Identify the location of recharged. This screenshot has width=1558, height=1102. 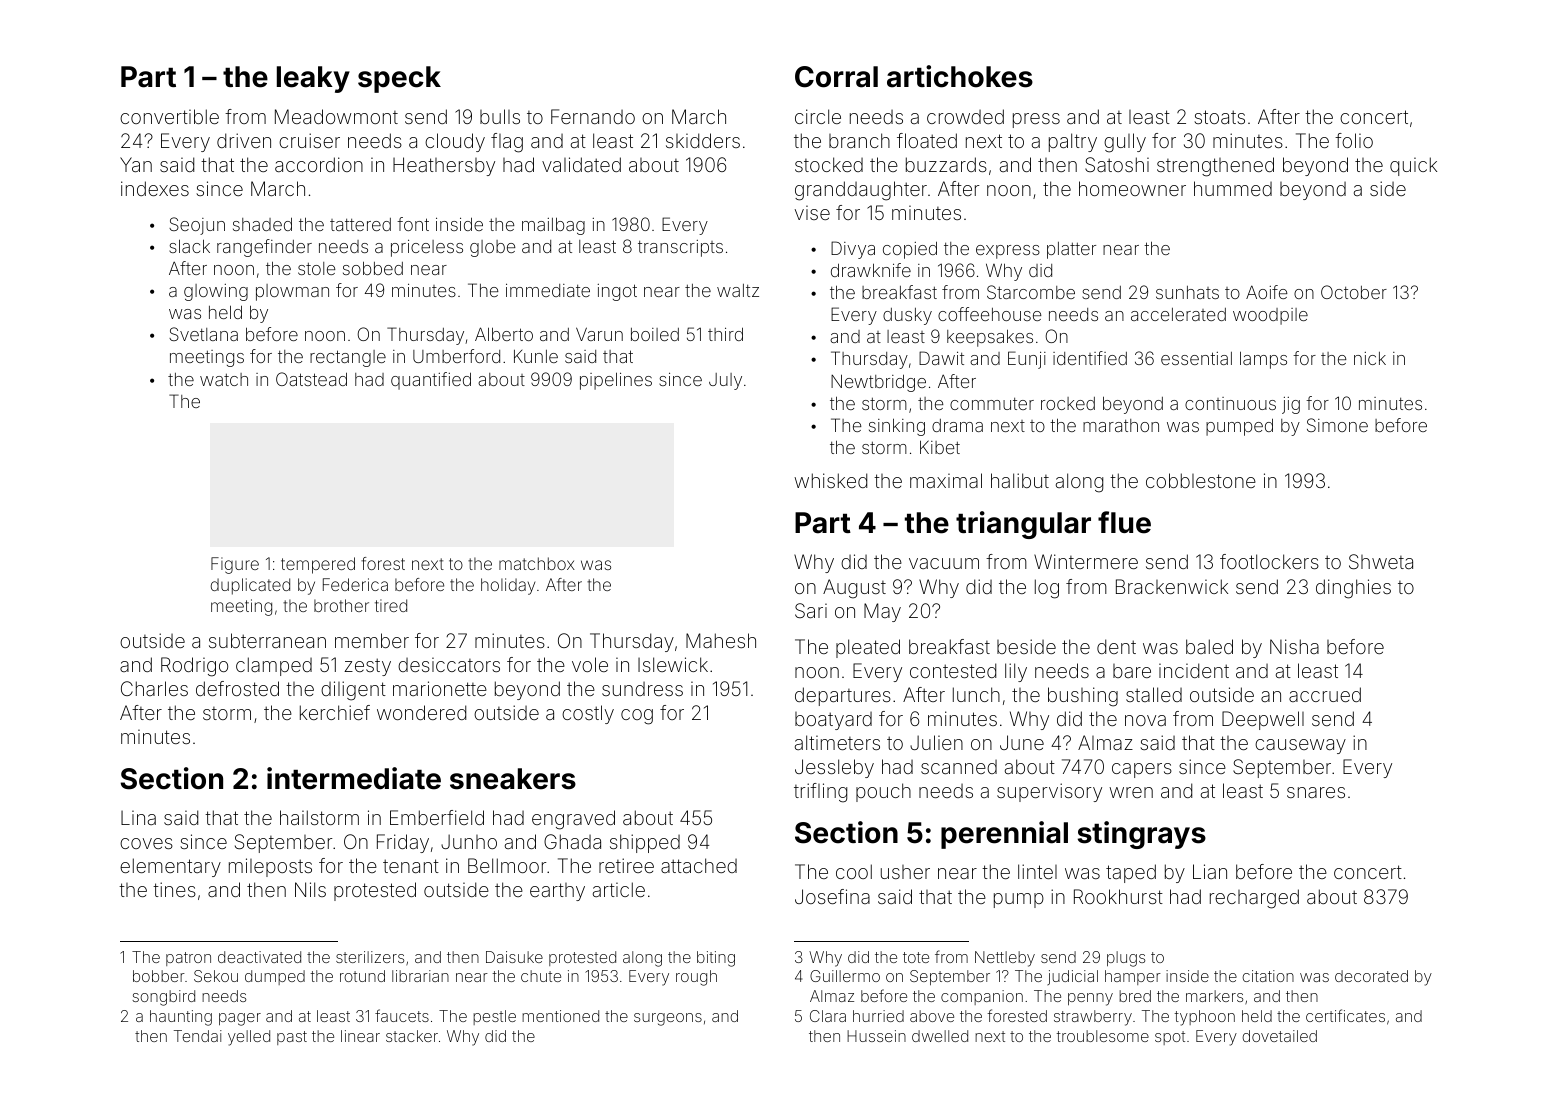
(1254, 899).
